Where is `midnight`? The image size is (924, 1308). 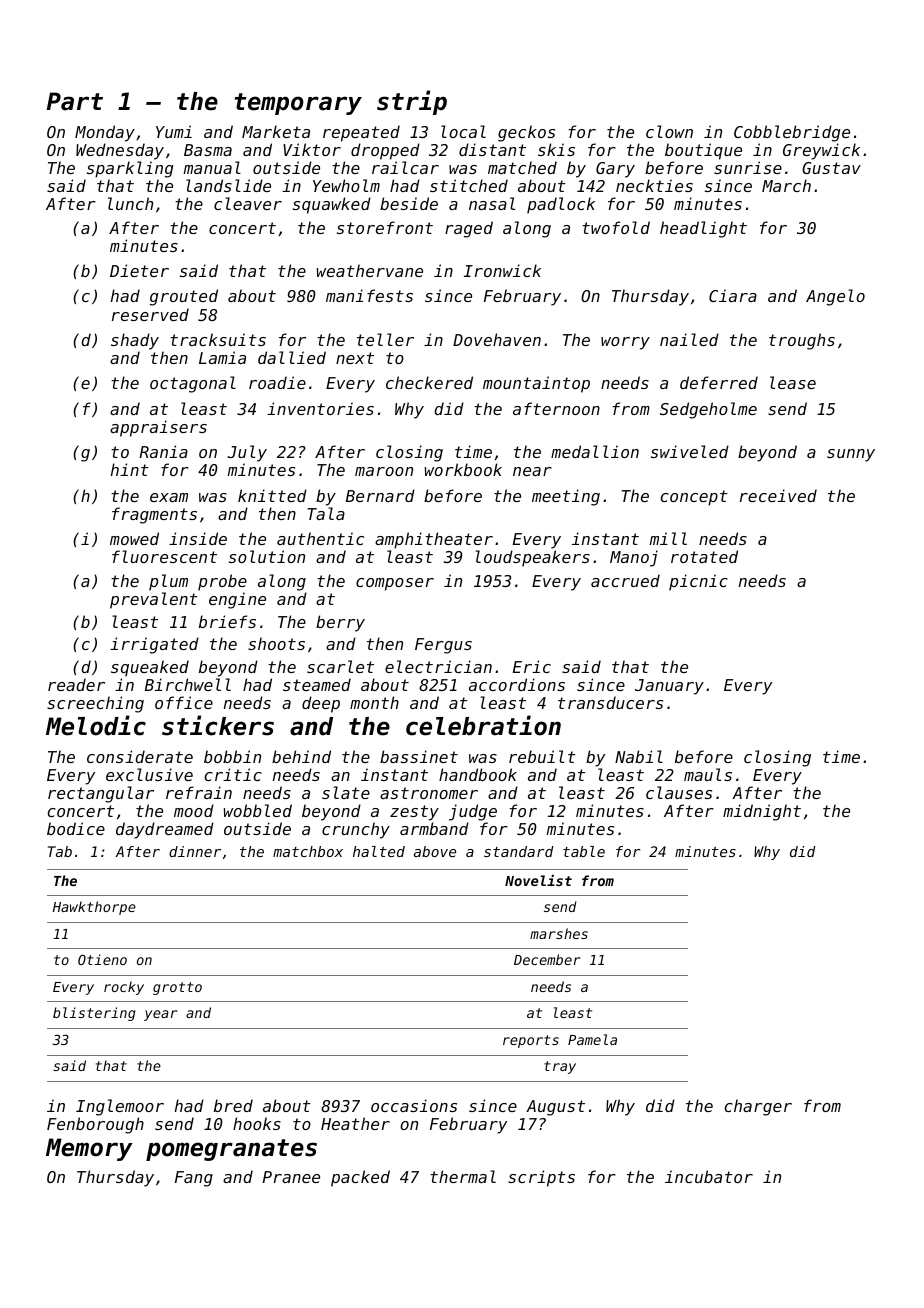 midnight is located at coordinates (762, 812).
